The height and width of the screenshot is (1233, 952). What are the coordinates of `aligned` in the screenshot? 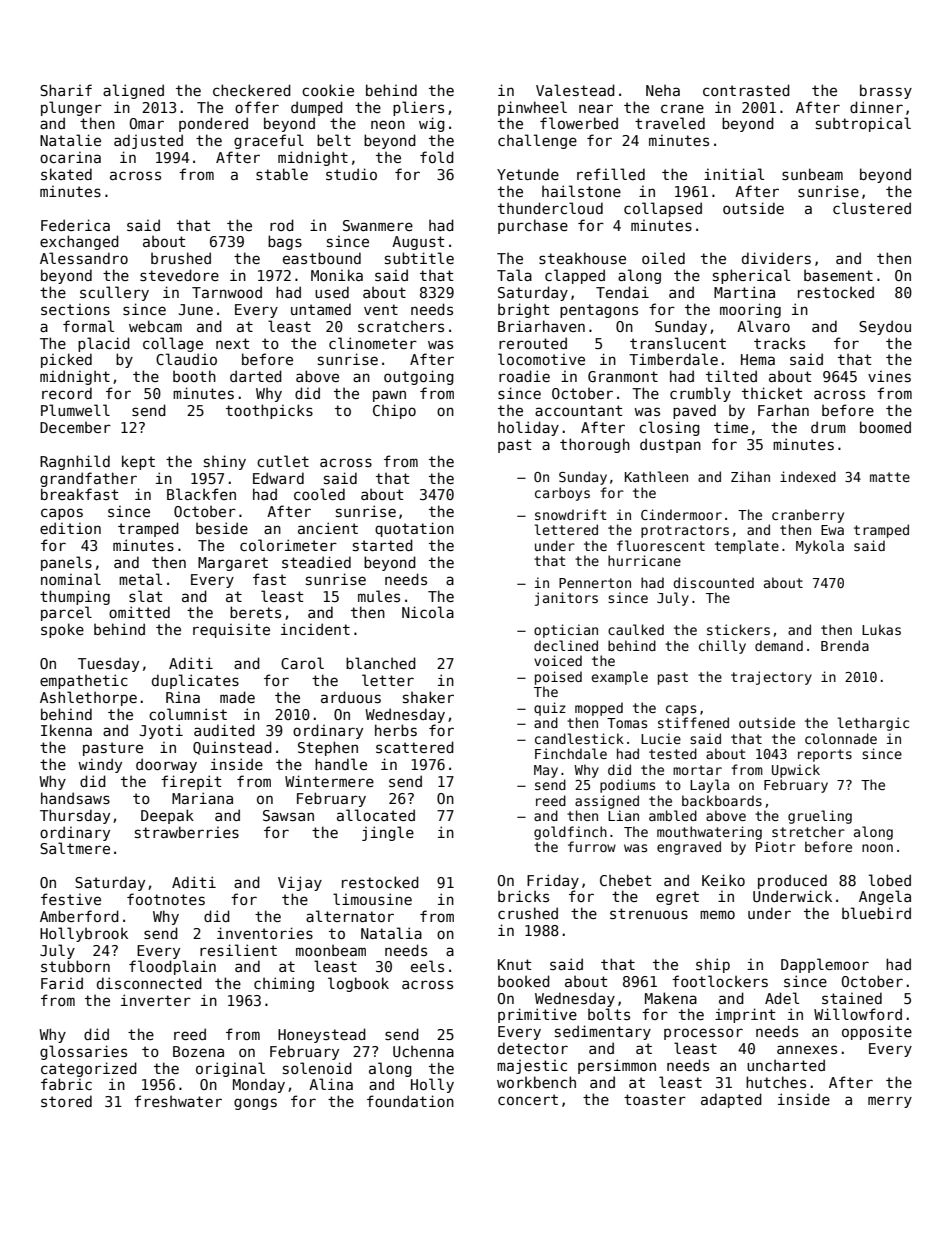 It's located at (133, 91).
